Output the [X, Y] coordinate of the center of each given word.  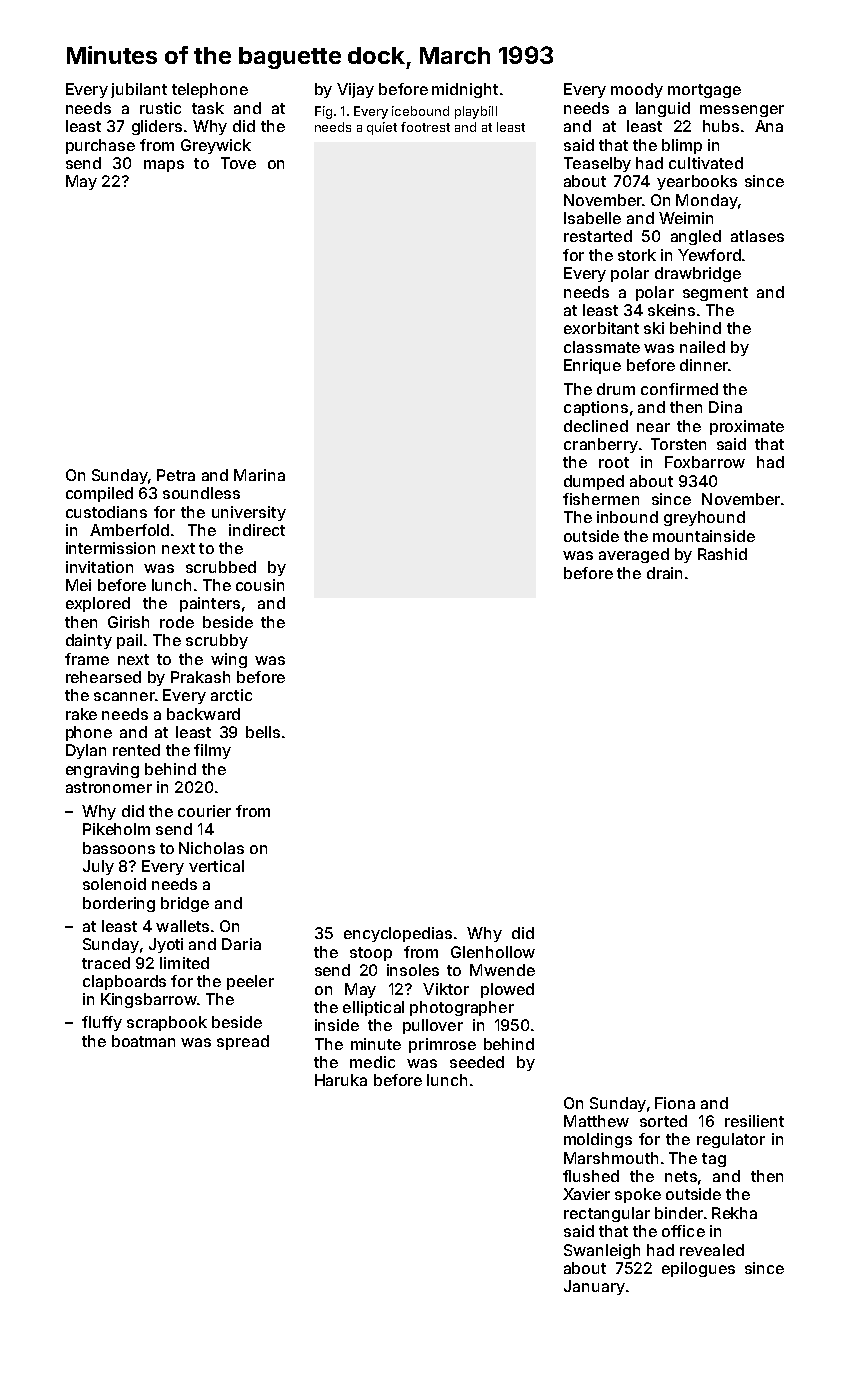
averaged [634, 555]
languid [663, 109]
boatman [143, 1041]
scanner [124, 696]
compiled [99, 494]
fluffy [102, 1023]
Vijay [355, 90]
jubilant [139, 90]
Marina [259, 475]
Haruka [341, 1080]
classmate [602, 347]
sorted [663, 1121]
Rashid [722, 554]
